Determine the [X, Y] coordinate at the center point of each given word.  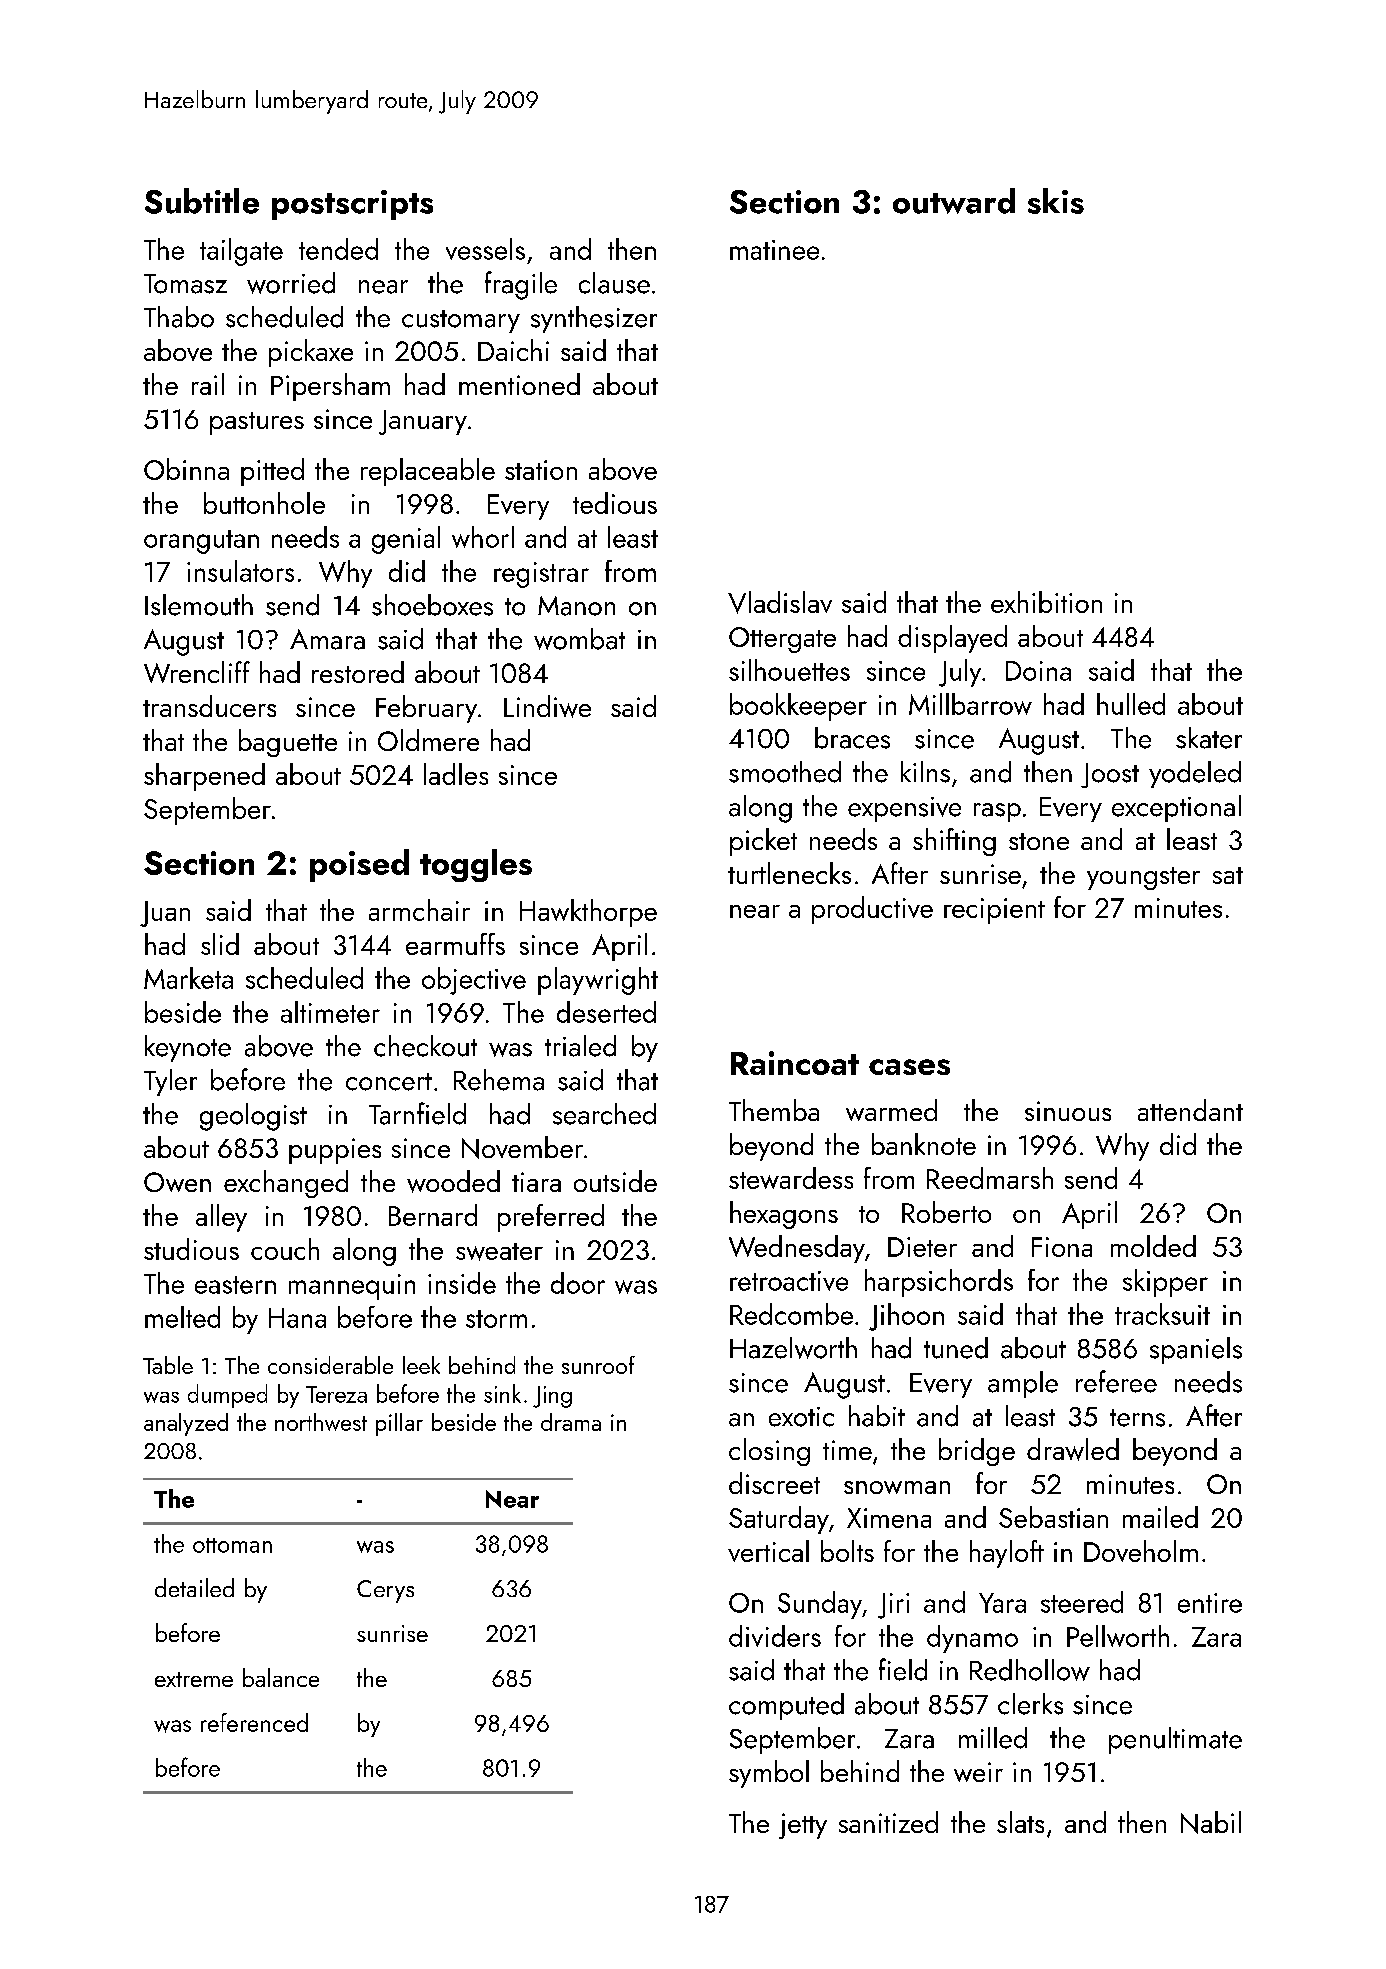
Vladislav [780, 602]
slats [1020, 1822]
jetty [803, 1826]
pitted [272, 472]
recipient [994, 911]
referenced [254, 1722]
